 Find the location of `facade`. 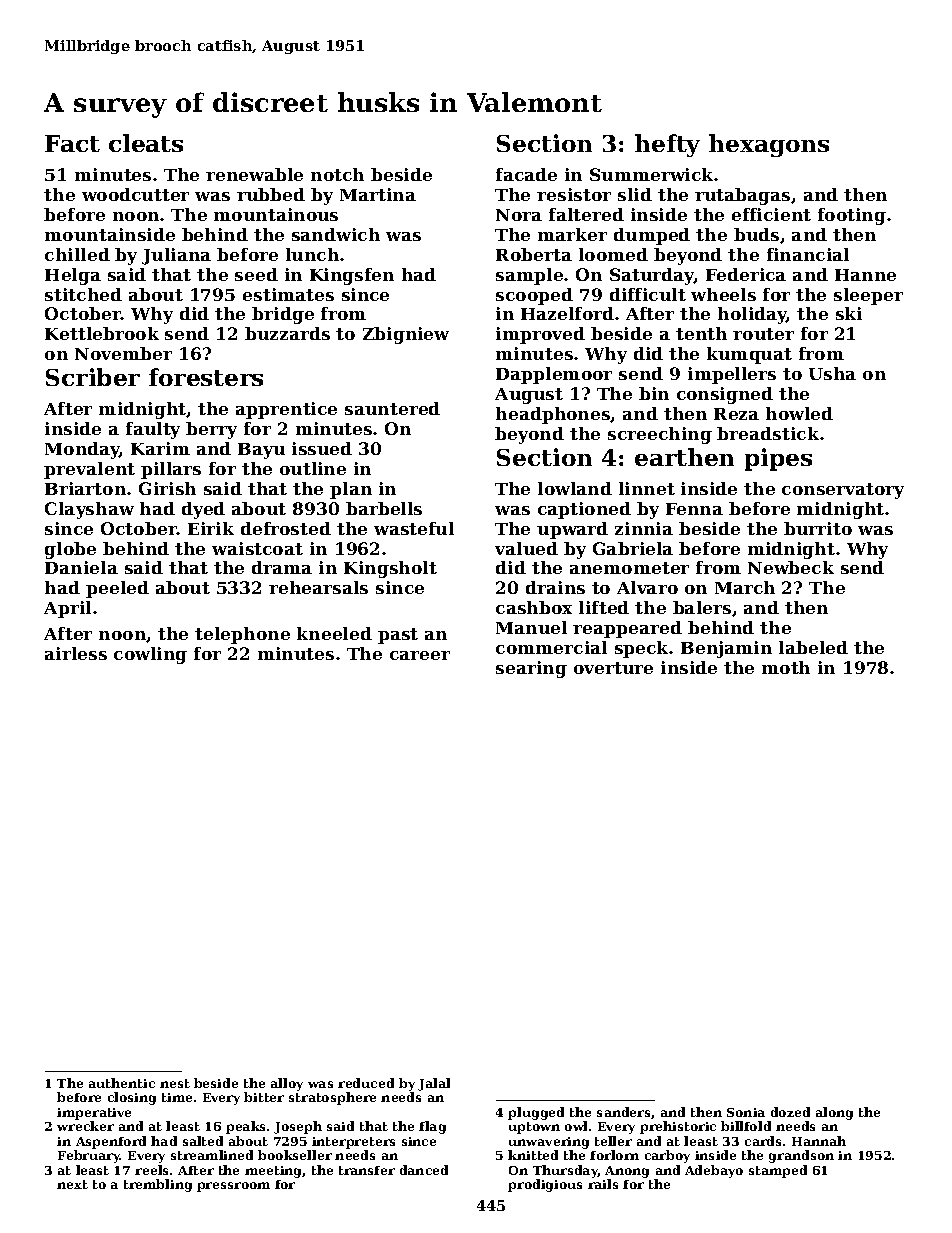

facade is located at coordinates (526, 174).
